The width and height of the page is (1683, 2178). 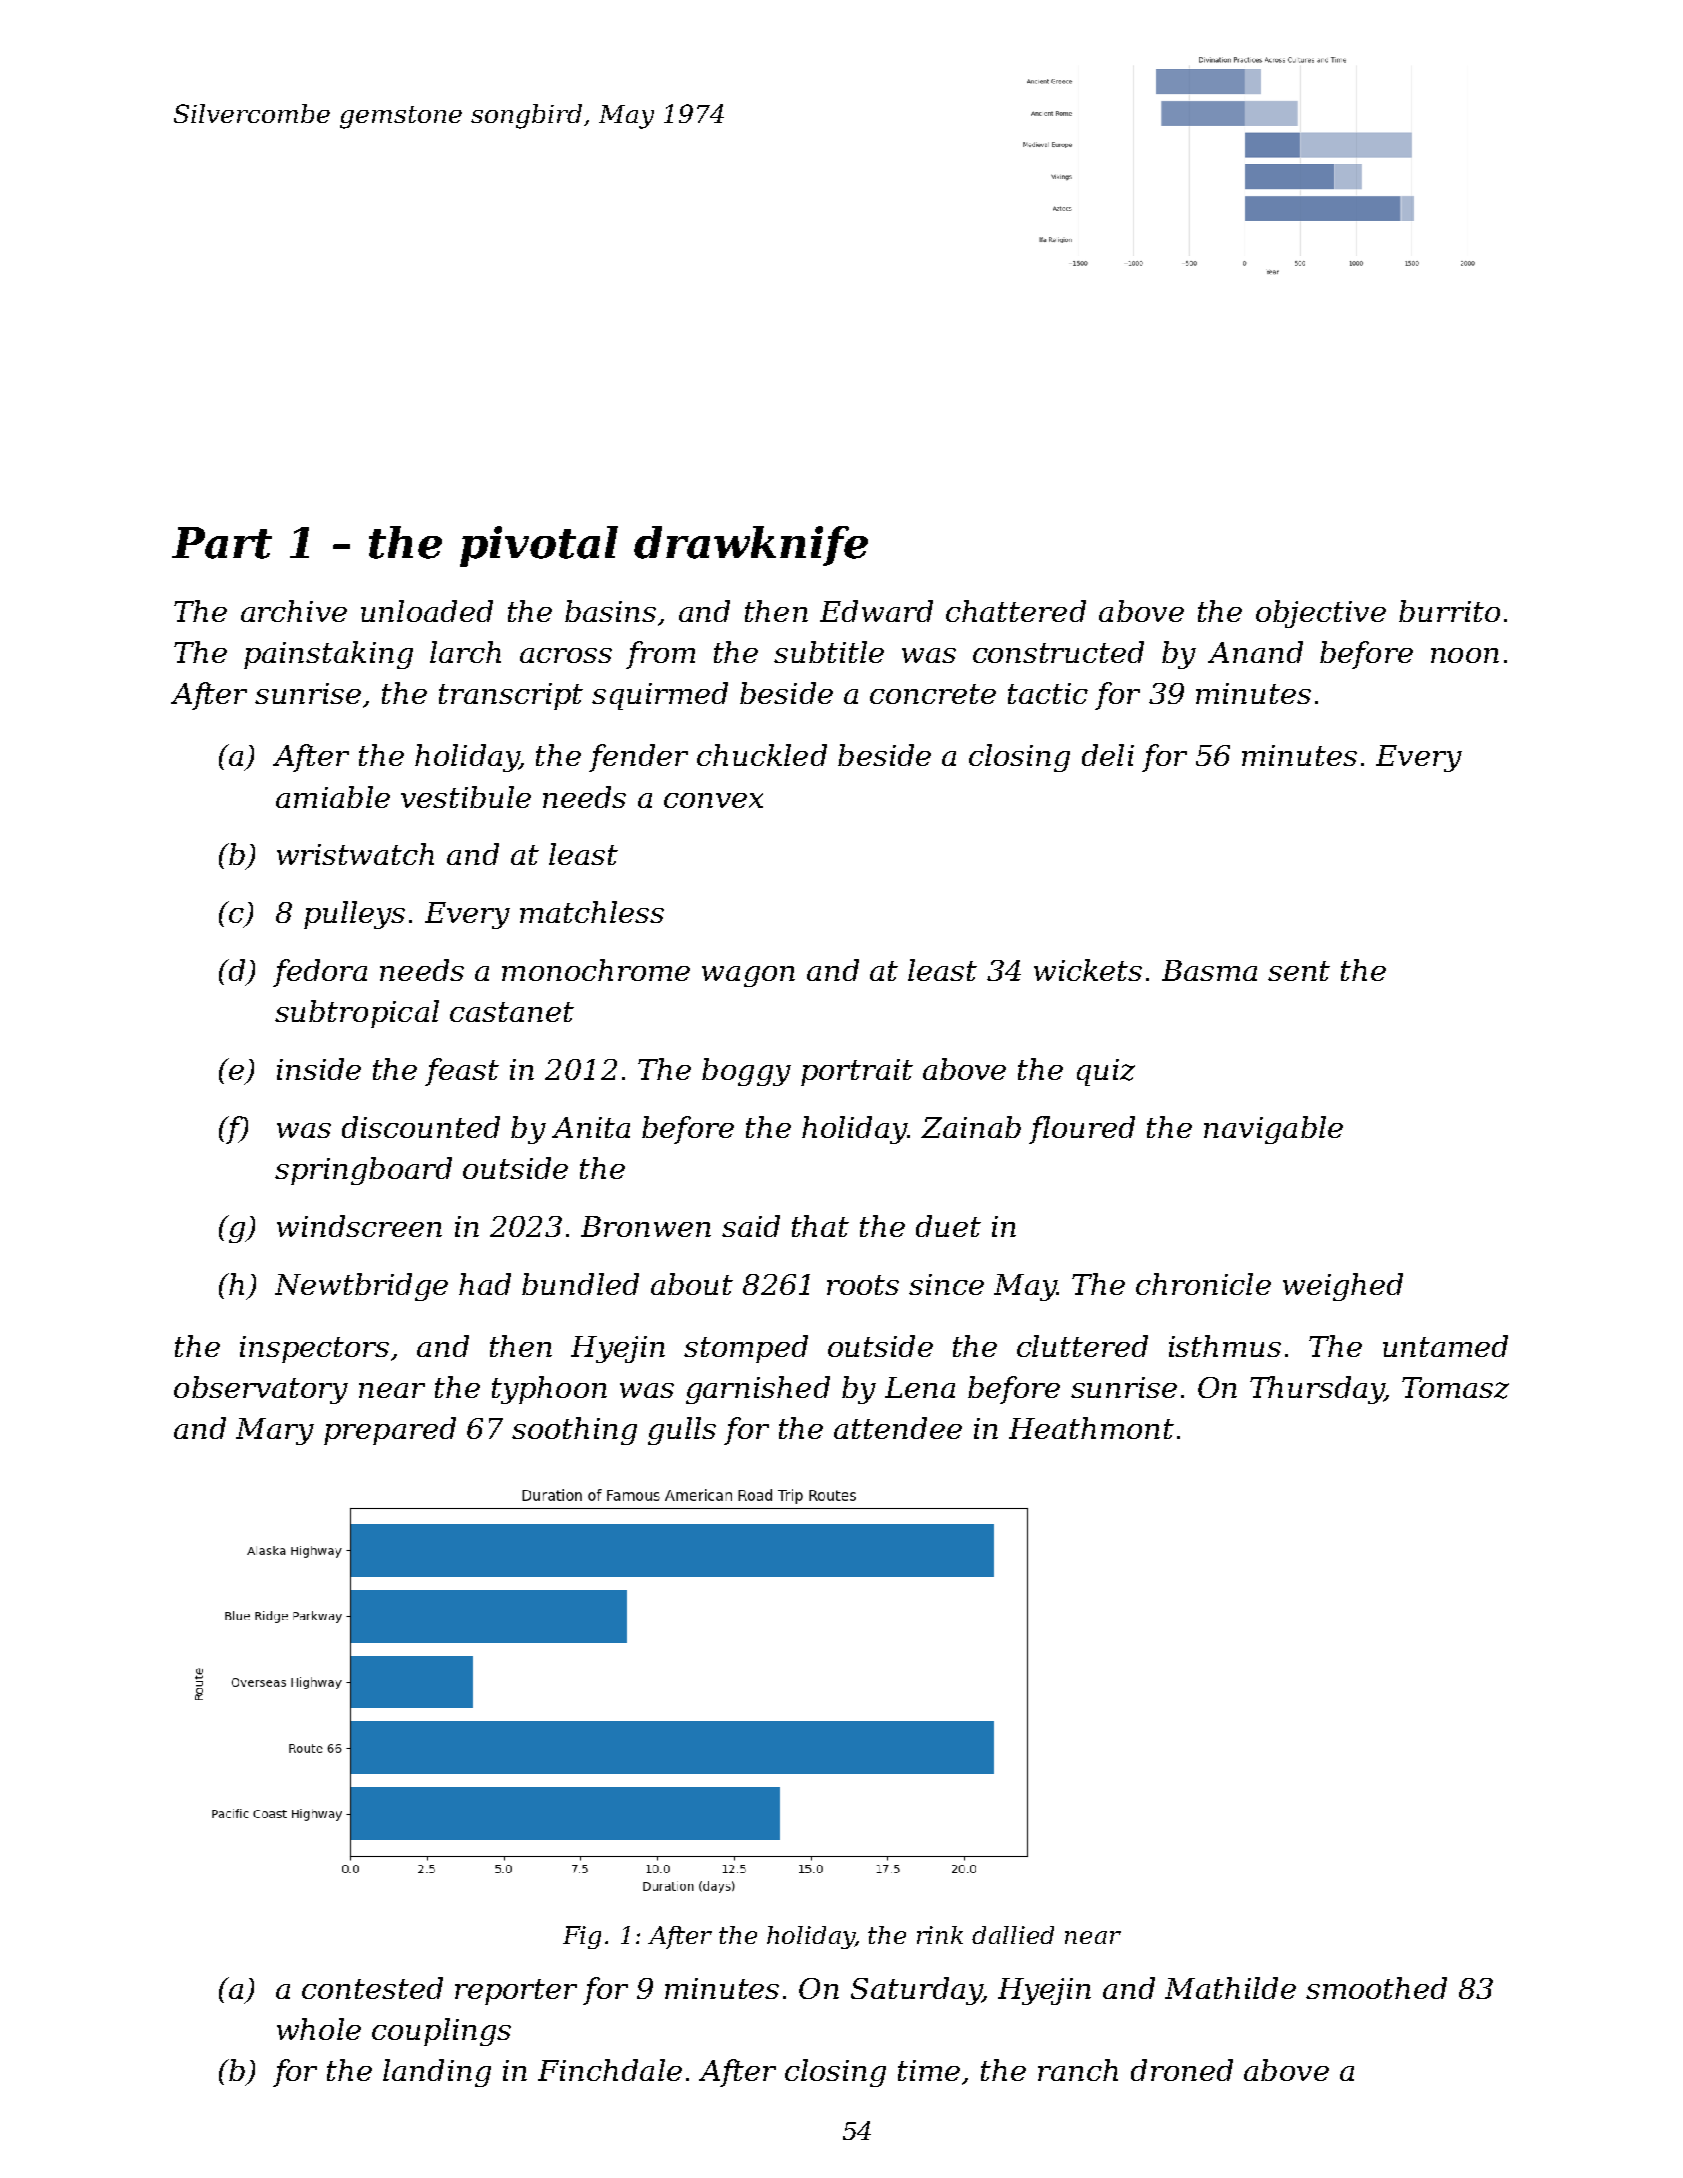 What do you see at coordinates (275, 1431) in the page?
I see `Mary` at bounding box center [275, 1431].
